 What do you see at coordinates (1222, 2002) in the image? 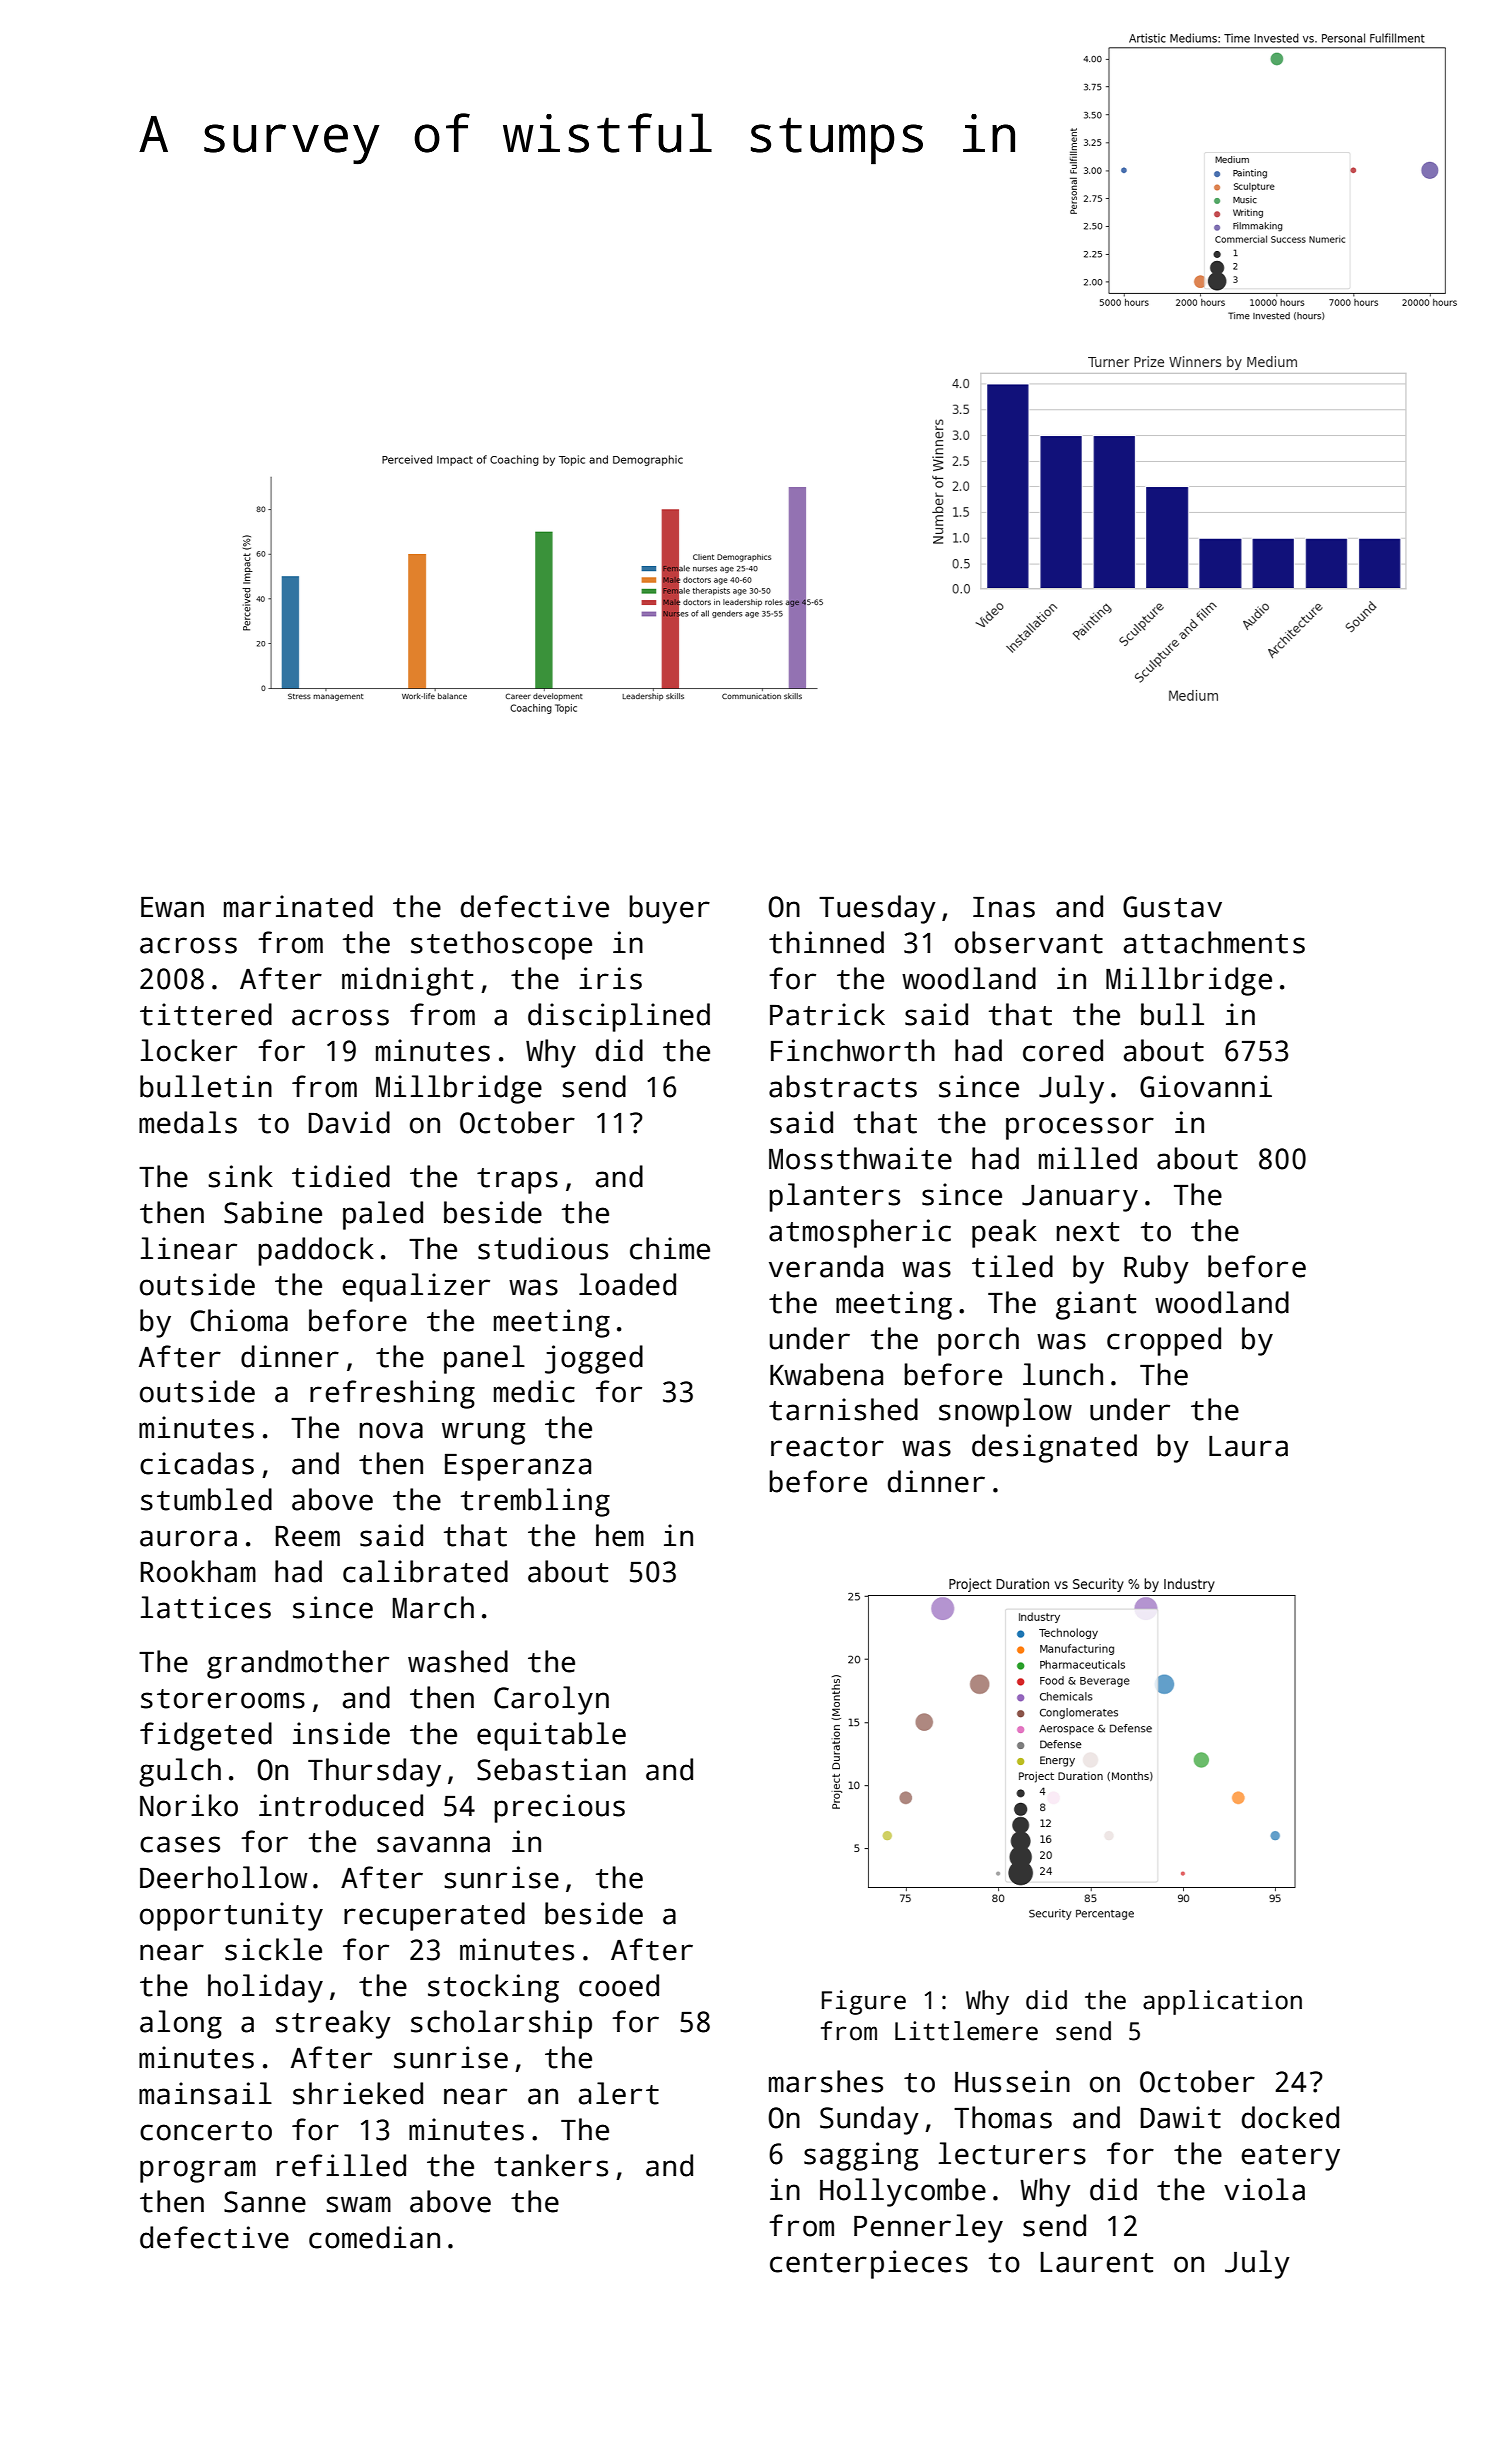
I see `application` at bounding box center [1222, 2002].
